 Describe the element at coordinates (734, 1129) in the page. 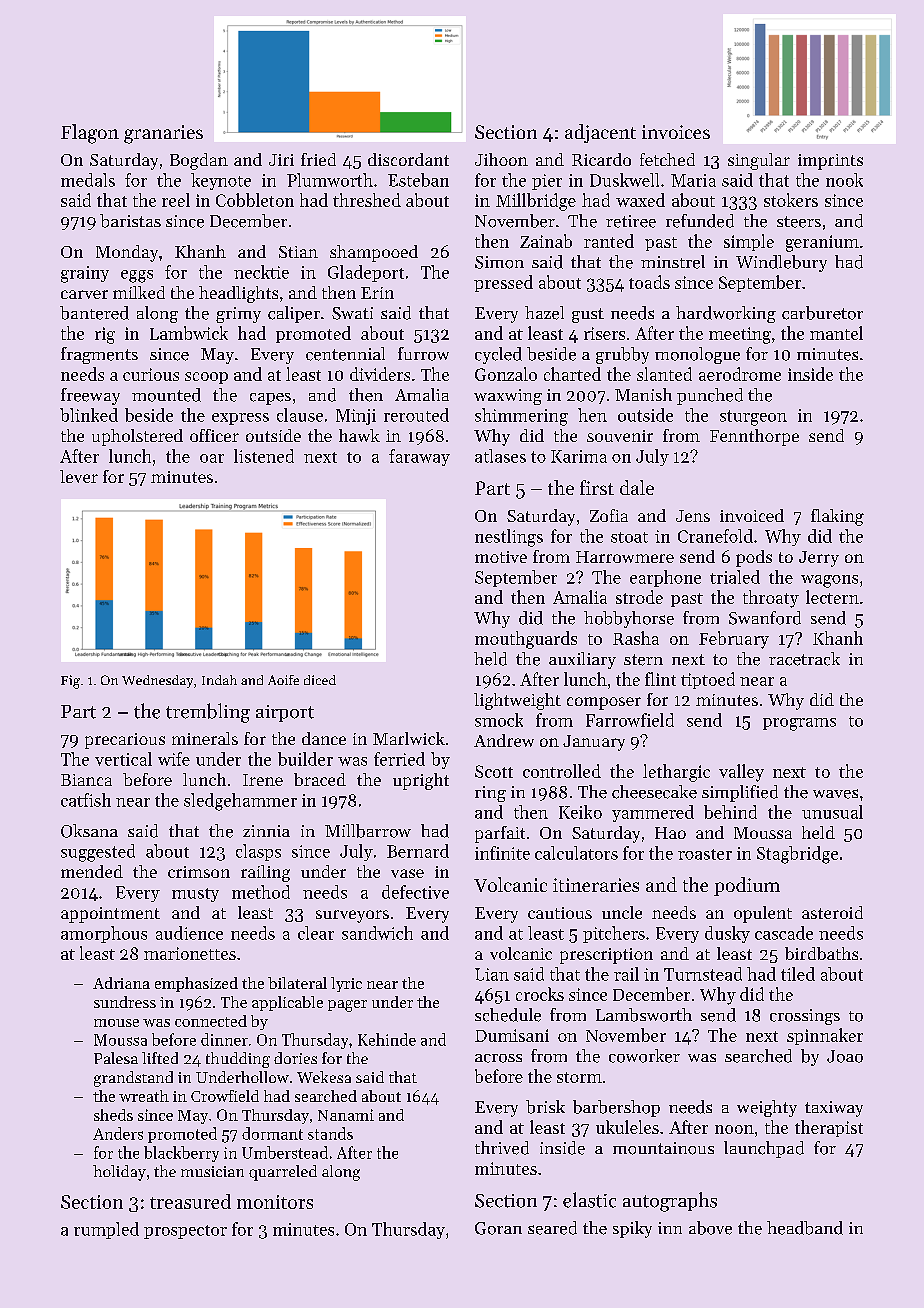

I see `noon` at that location.
